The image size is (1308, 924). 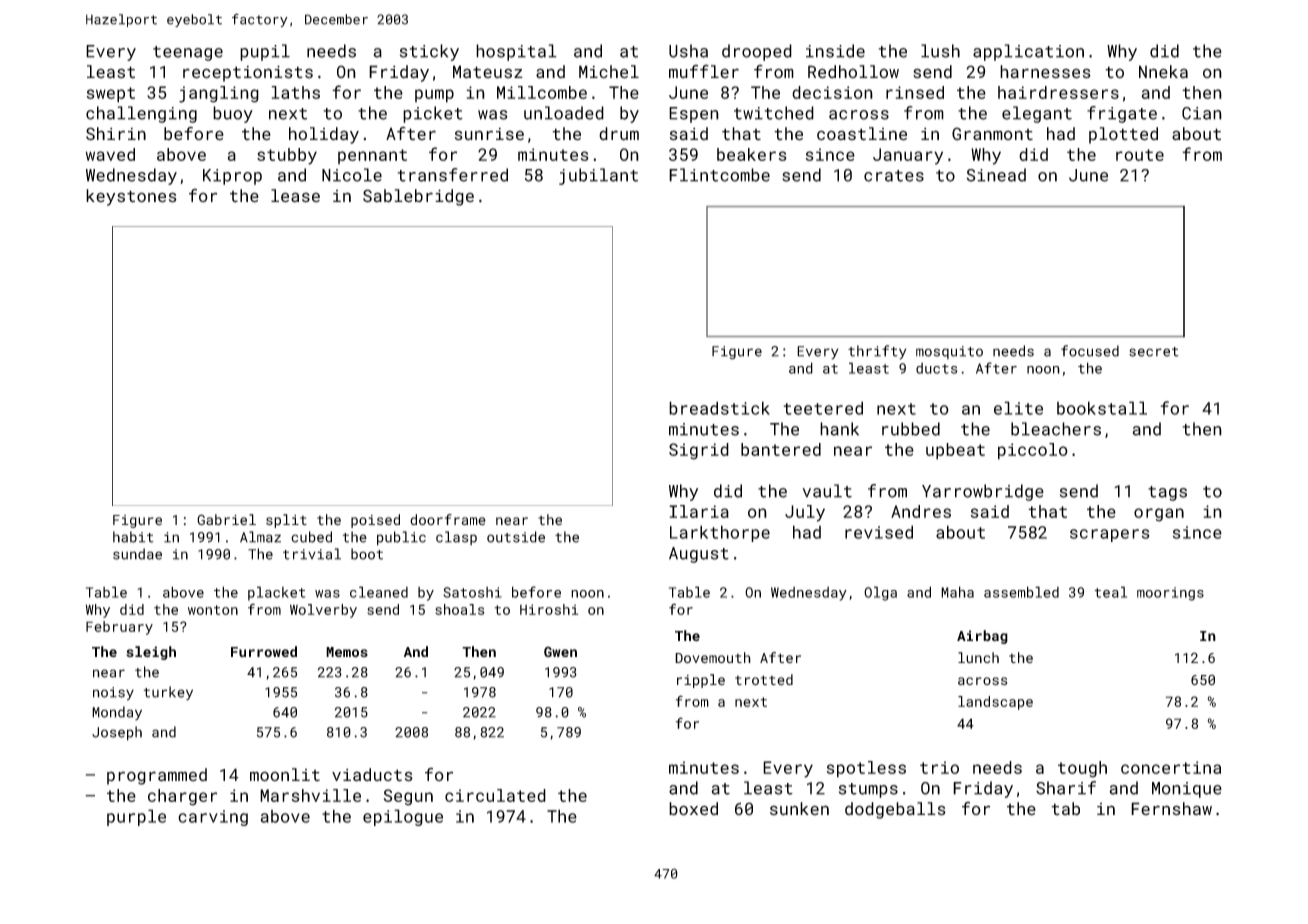 I want to click on charger, so click(x=182, y=797).
